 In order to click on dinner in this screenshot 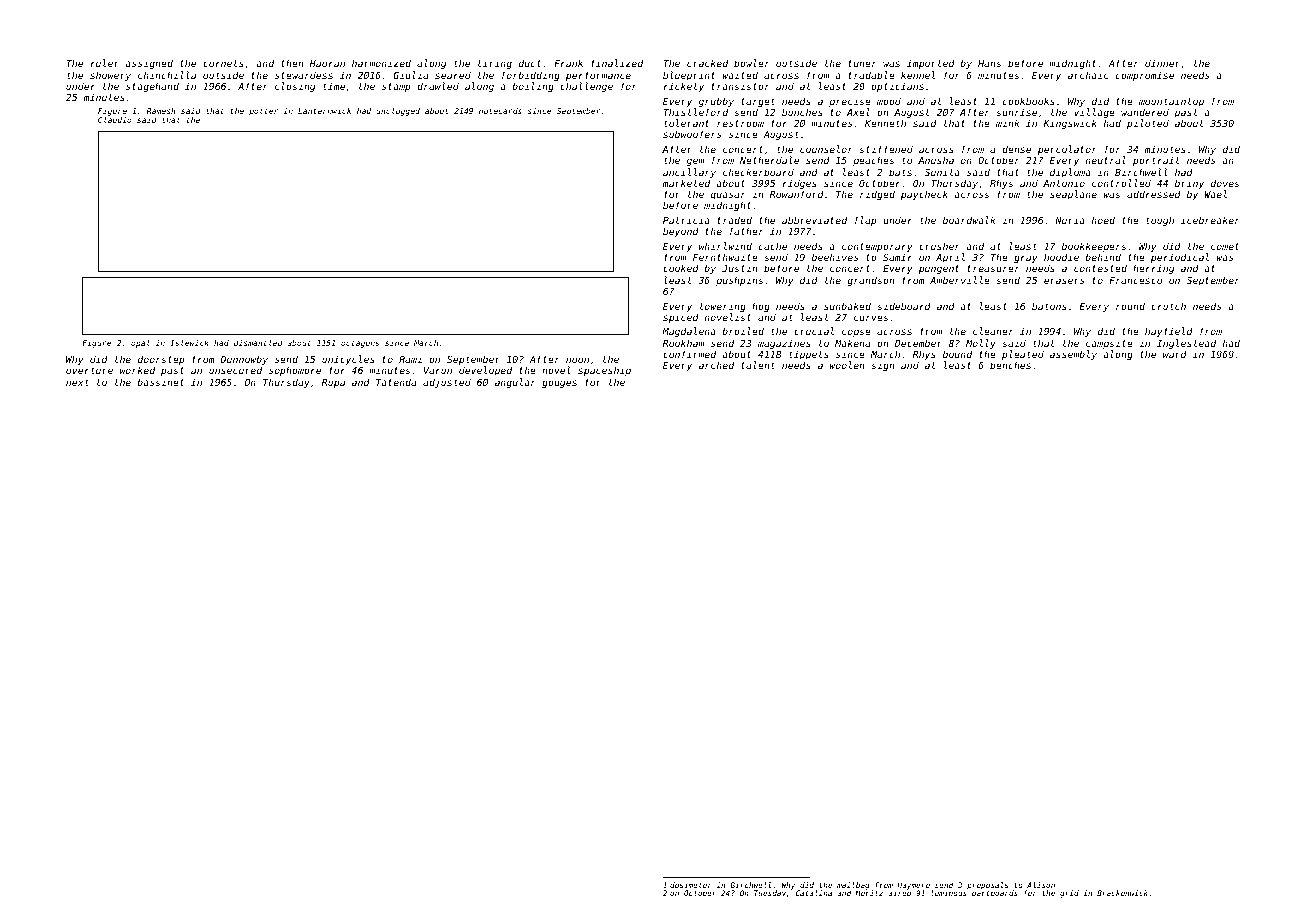, I will do `click(1162, 63)`.
